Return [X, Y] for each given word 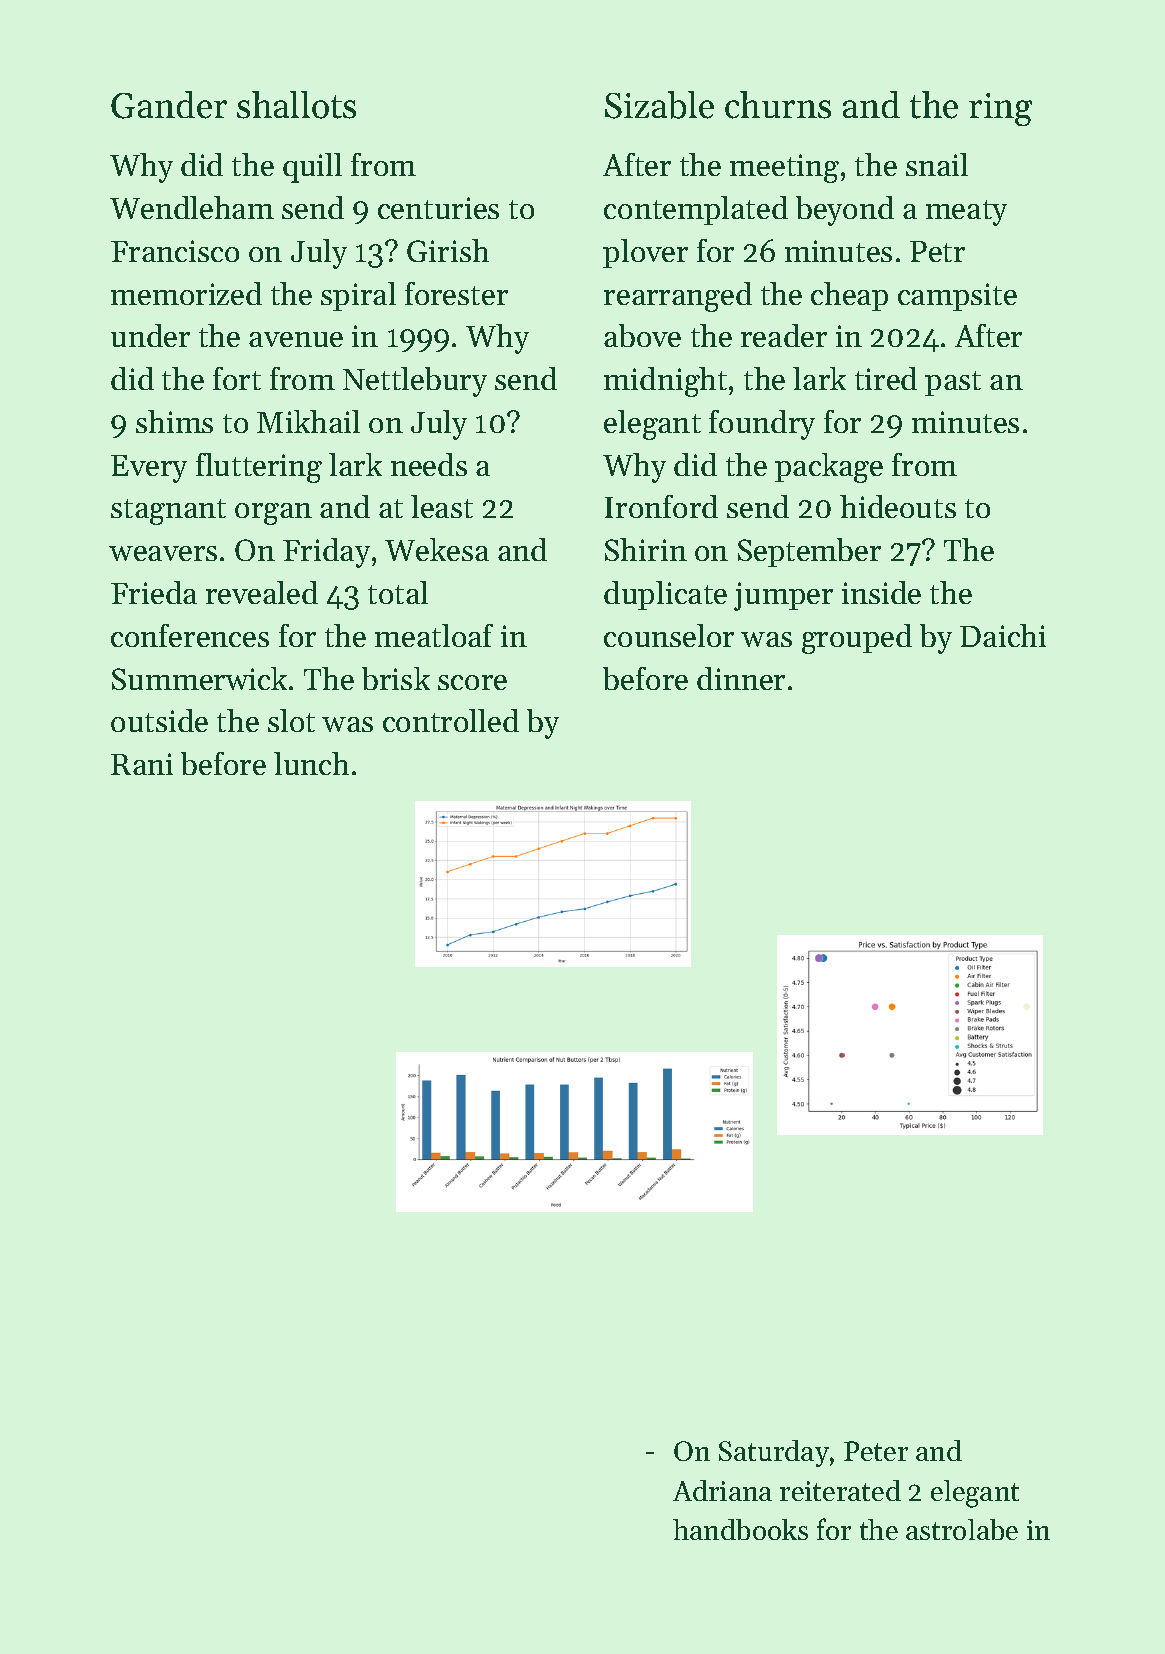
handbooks [740, 1529]
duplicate [665, 595]
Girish [448, 250]
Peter [876, 1451]
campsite [957, 297]
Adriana [722, 1490]
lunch [311, 763]
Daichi [1003, 635]
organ [273, 514]
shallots [296, 105]
